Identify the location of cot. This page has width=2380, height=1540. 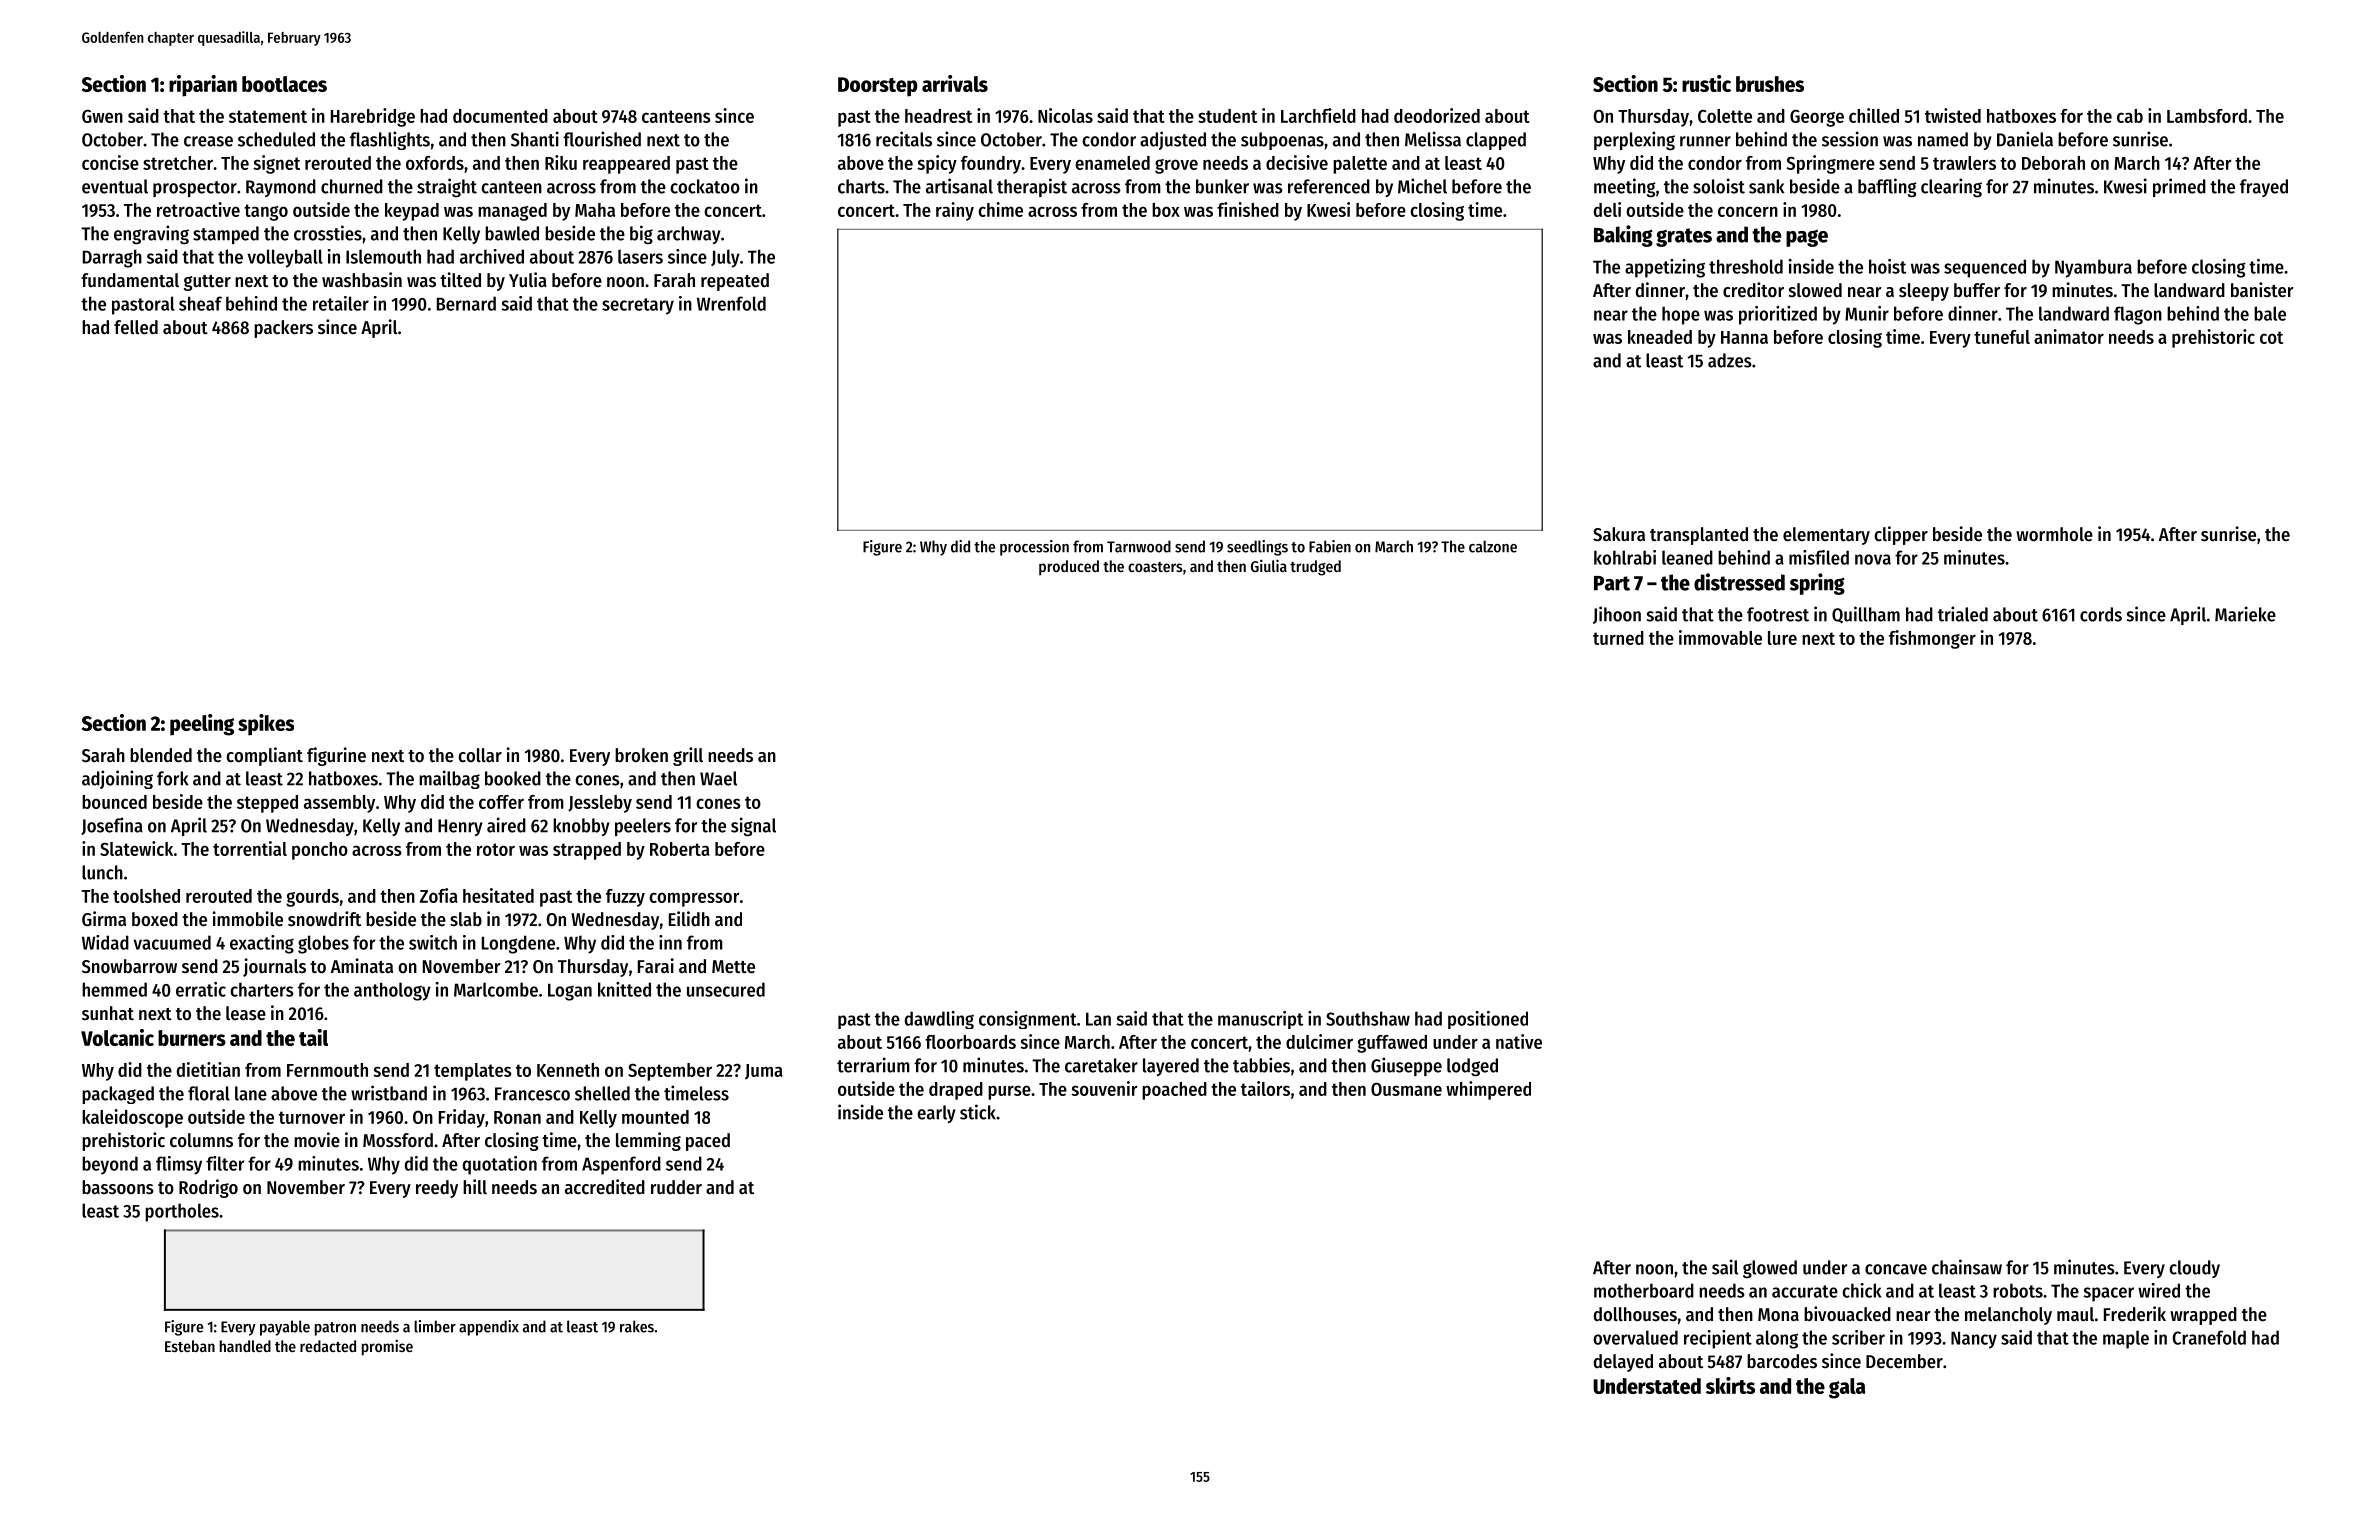
(2271, 337).
